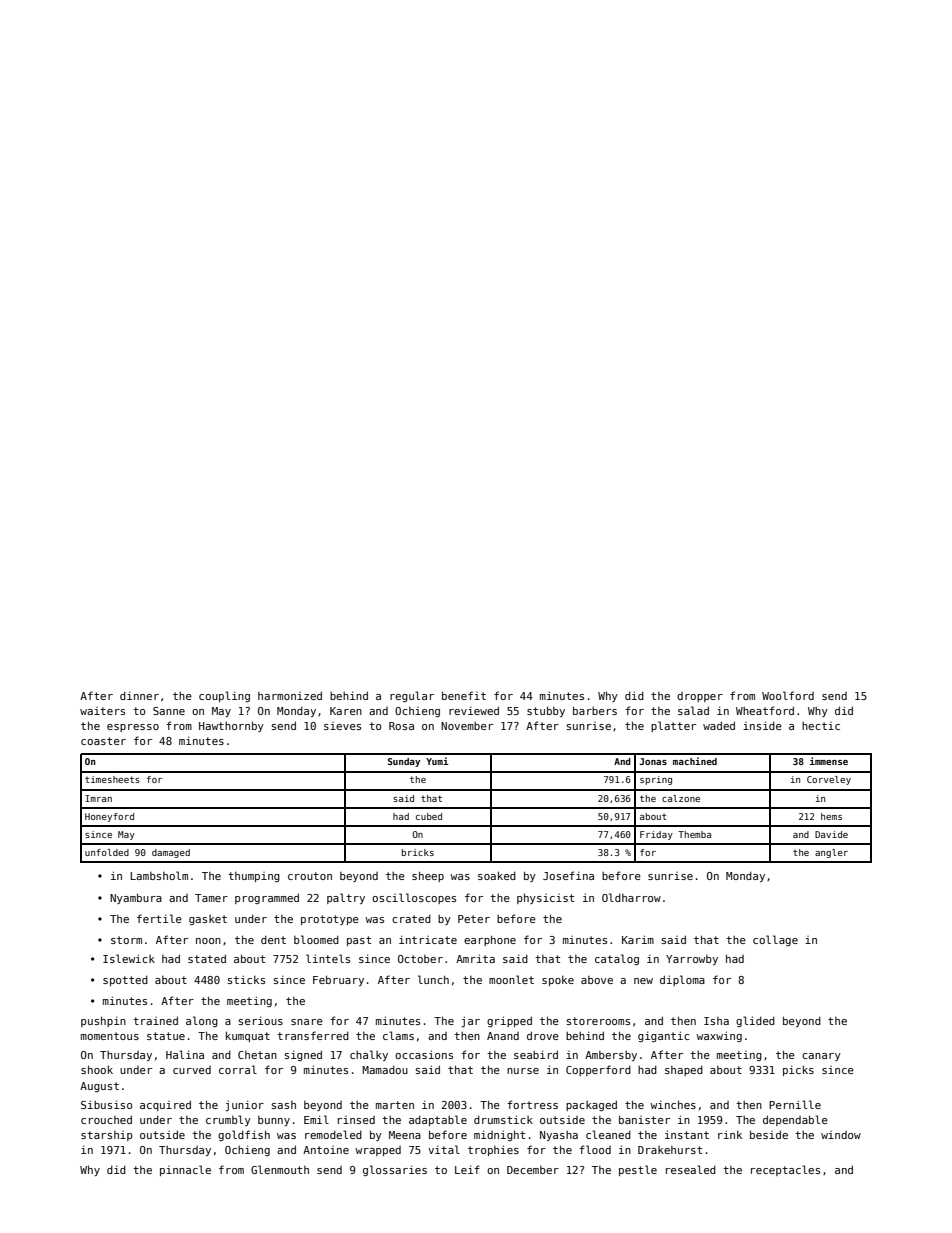 This screenshot has width=952, height=1233. What do you see at coordinates (97, 1069) in the screenshot?
I see `shook` at bounding box center [97, 1069].
